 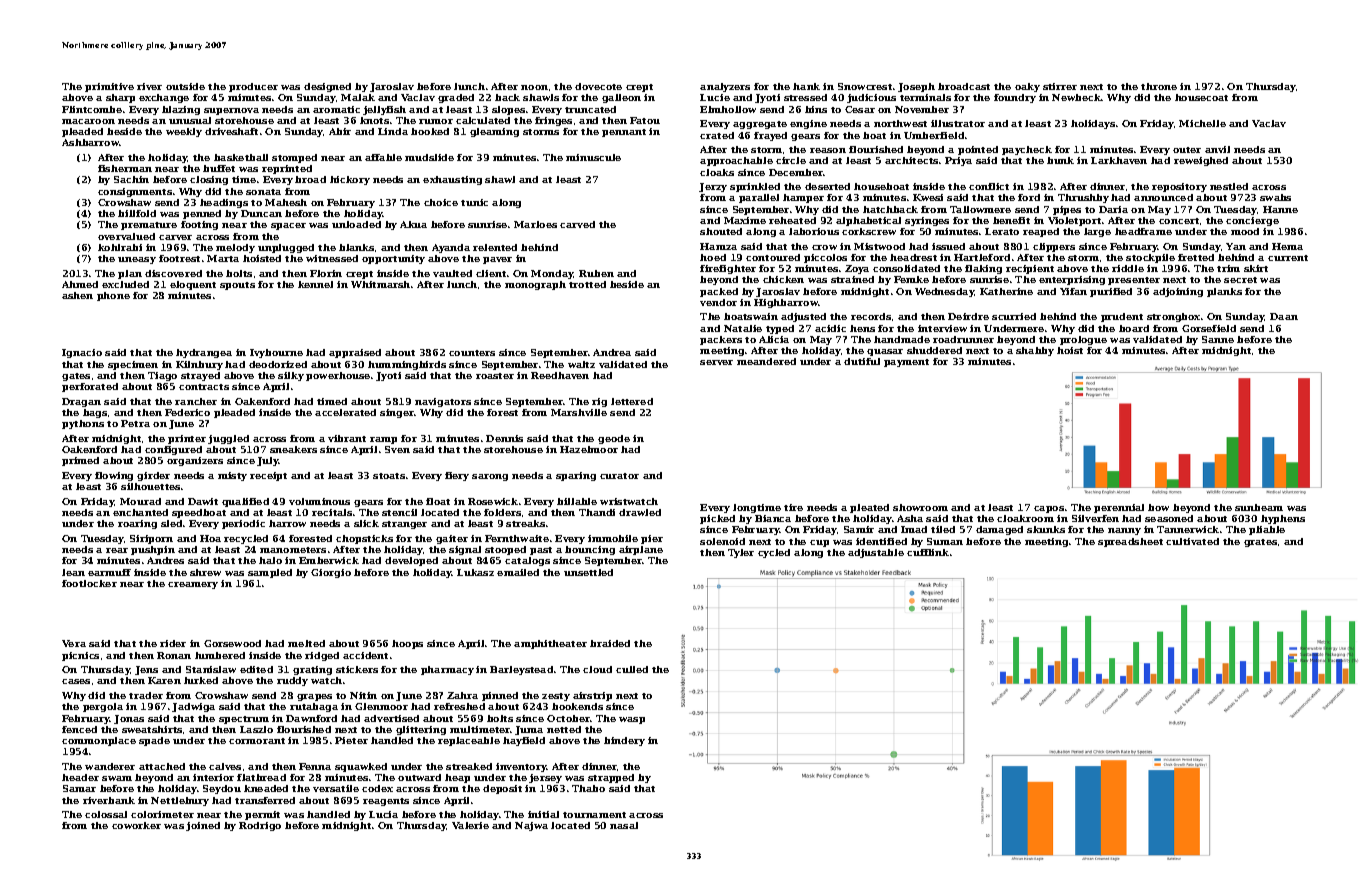 What do you see at coordinates (399, 512) in the screenshot?
I see `stencil` at bounding box center [399, 512].
